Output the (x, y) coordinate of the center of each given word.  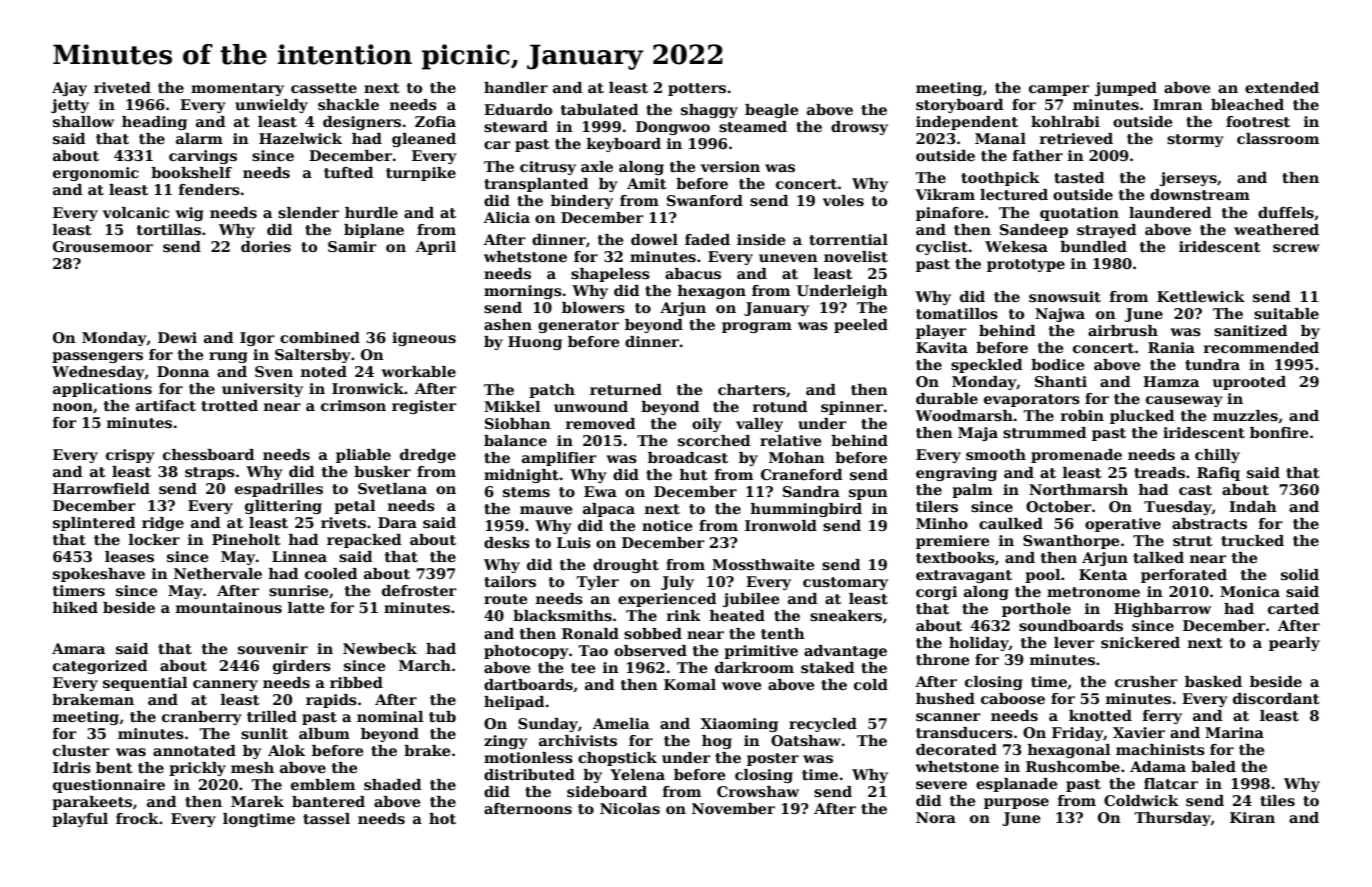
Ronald (590, 633)
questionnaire (109, 786)
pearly (1294, 644)
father (1038, 155)
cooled (331, 573)
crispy (130, 456)
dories (266, 246)
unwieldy (271, 106)
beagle (771, 111)
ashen (508, 324)
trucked (1252, 540)
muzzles (1245, 415)
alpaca (609, 510)
